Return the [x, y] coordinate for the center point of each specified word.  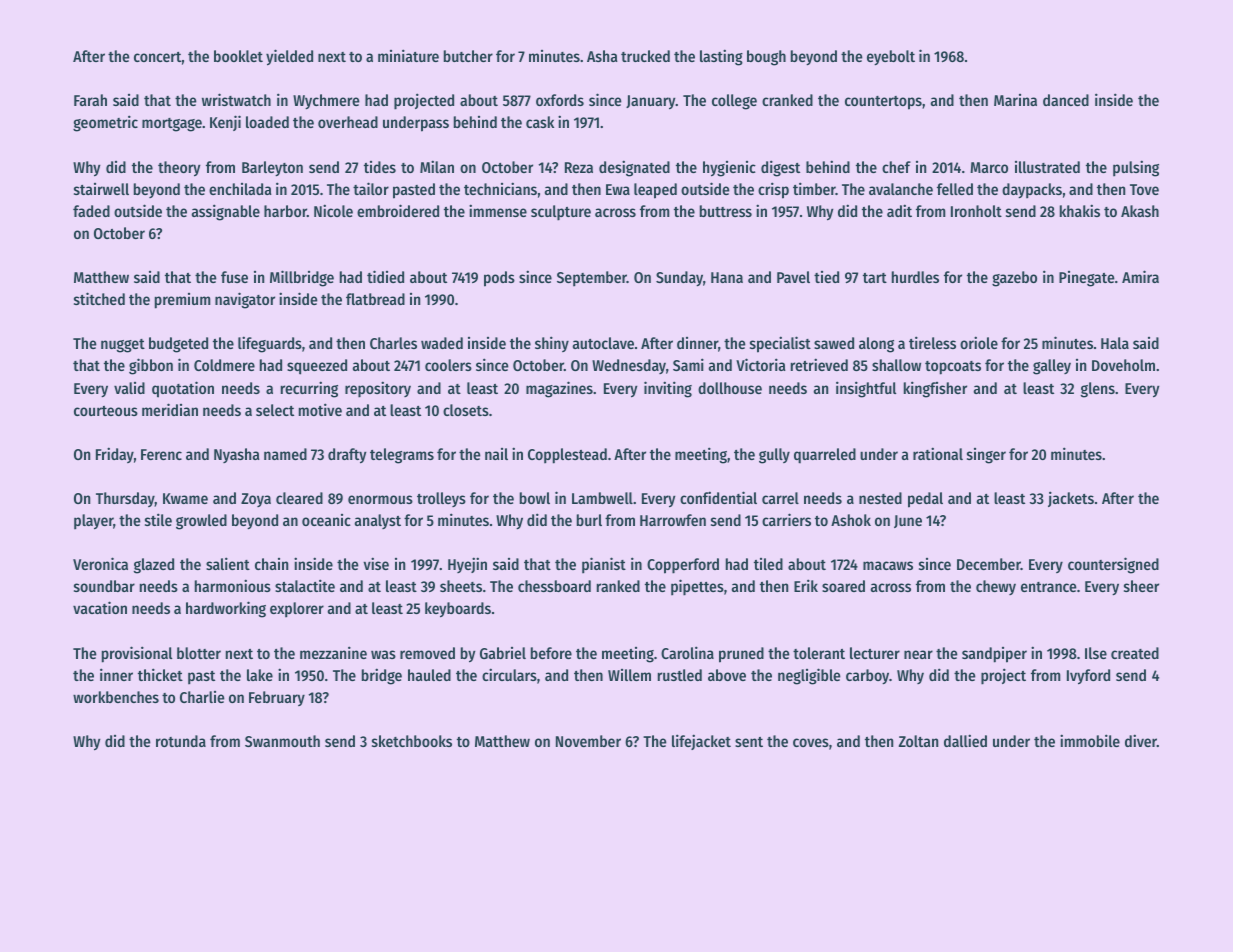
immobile [1090, 740]
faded [91, 211]
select [275, 410]
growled [201, 522]
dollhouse [730, 388]
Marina [1015, 100]
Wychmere [326, 102]
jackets [1071, 499]
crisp [773, 190]
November [588, 741]
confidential [718, 497]
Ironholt [976, 211]
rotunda [181, 741]
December [989, 564]
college [734, 102]
